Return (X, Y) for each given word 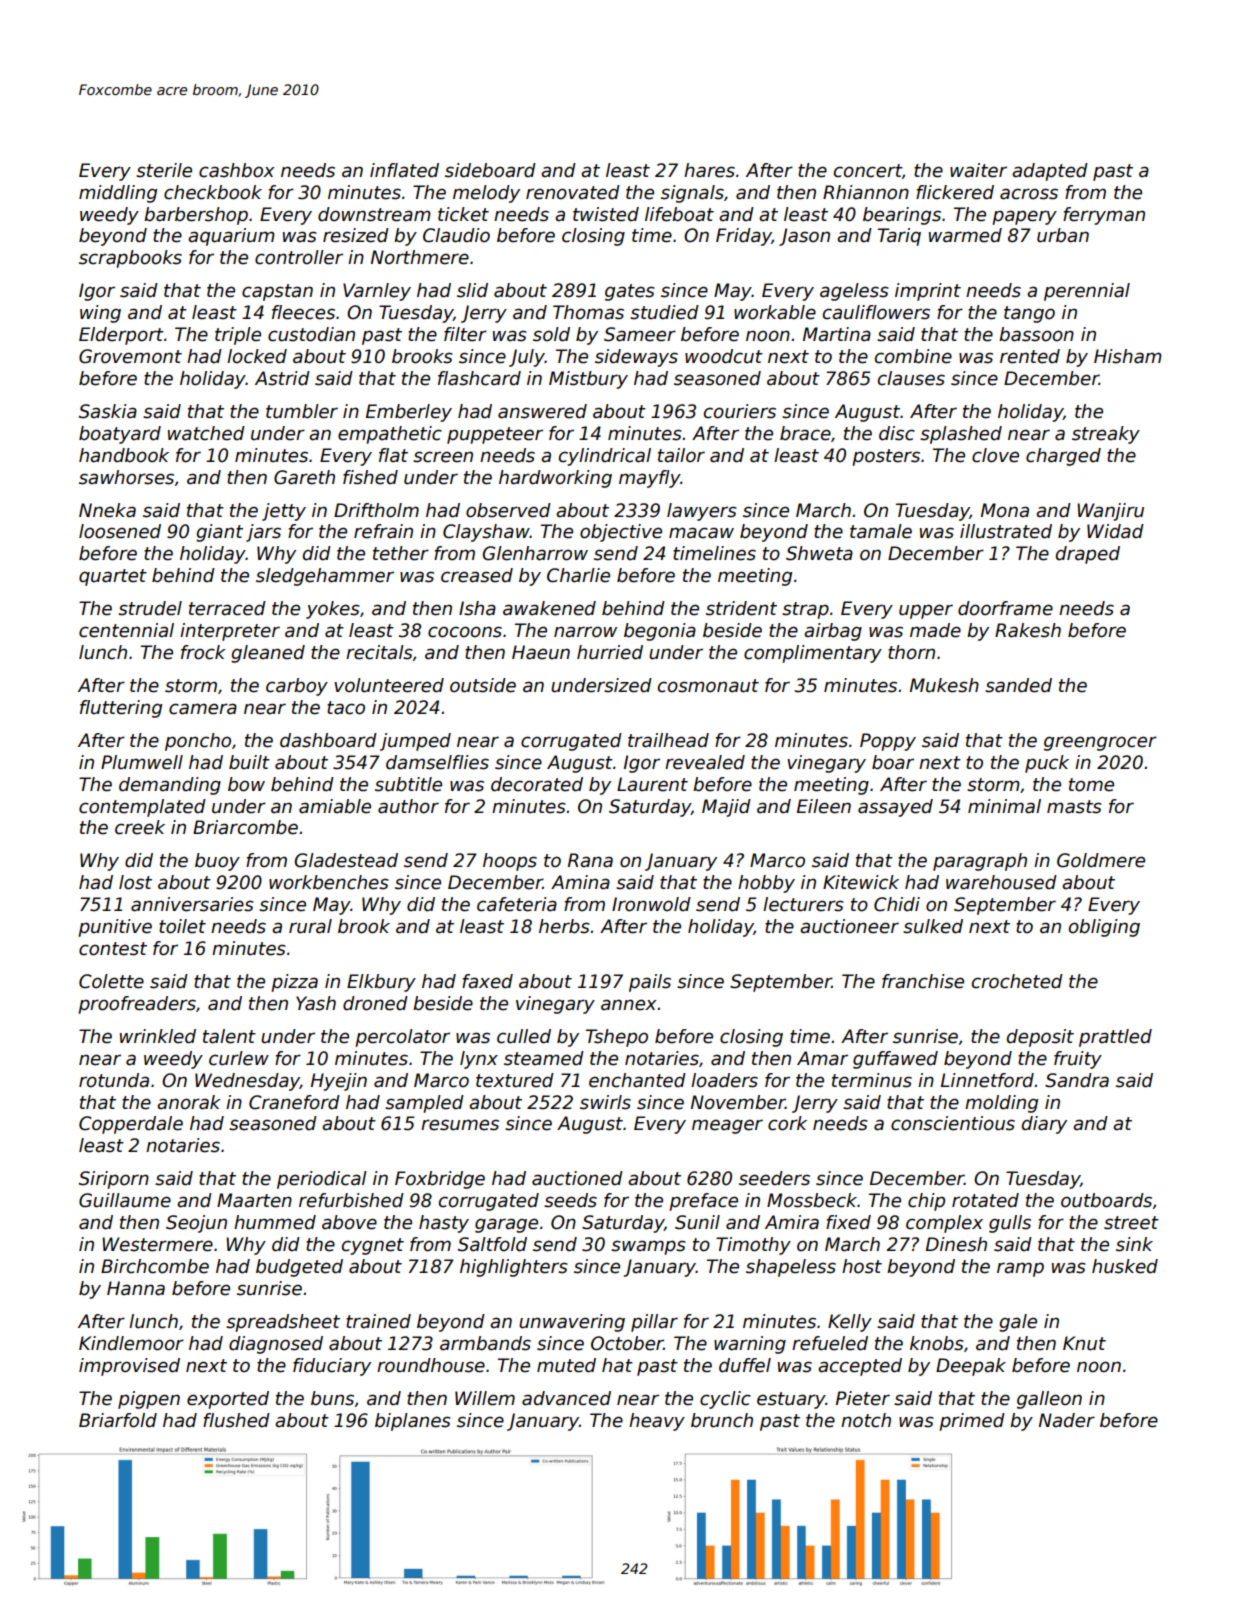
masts (1074, 807)
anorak (189, 1102)
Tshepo (617, 1038)
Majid (726, 808)
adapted (1050, 172)
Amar (822, 1058)
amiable (335, 806)
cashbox (237, 170)
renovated (573, 192)
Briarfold (118, 1420)
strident (741, 608)
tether (401, 553)
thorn (911, 652)
